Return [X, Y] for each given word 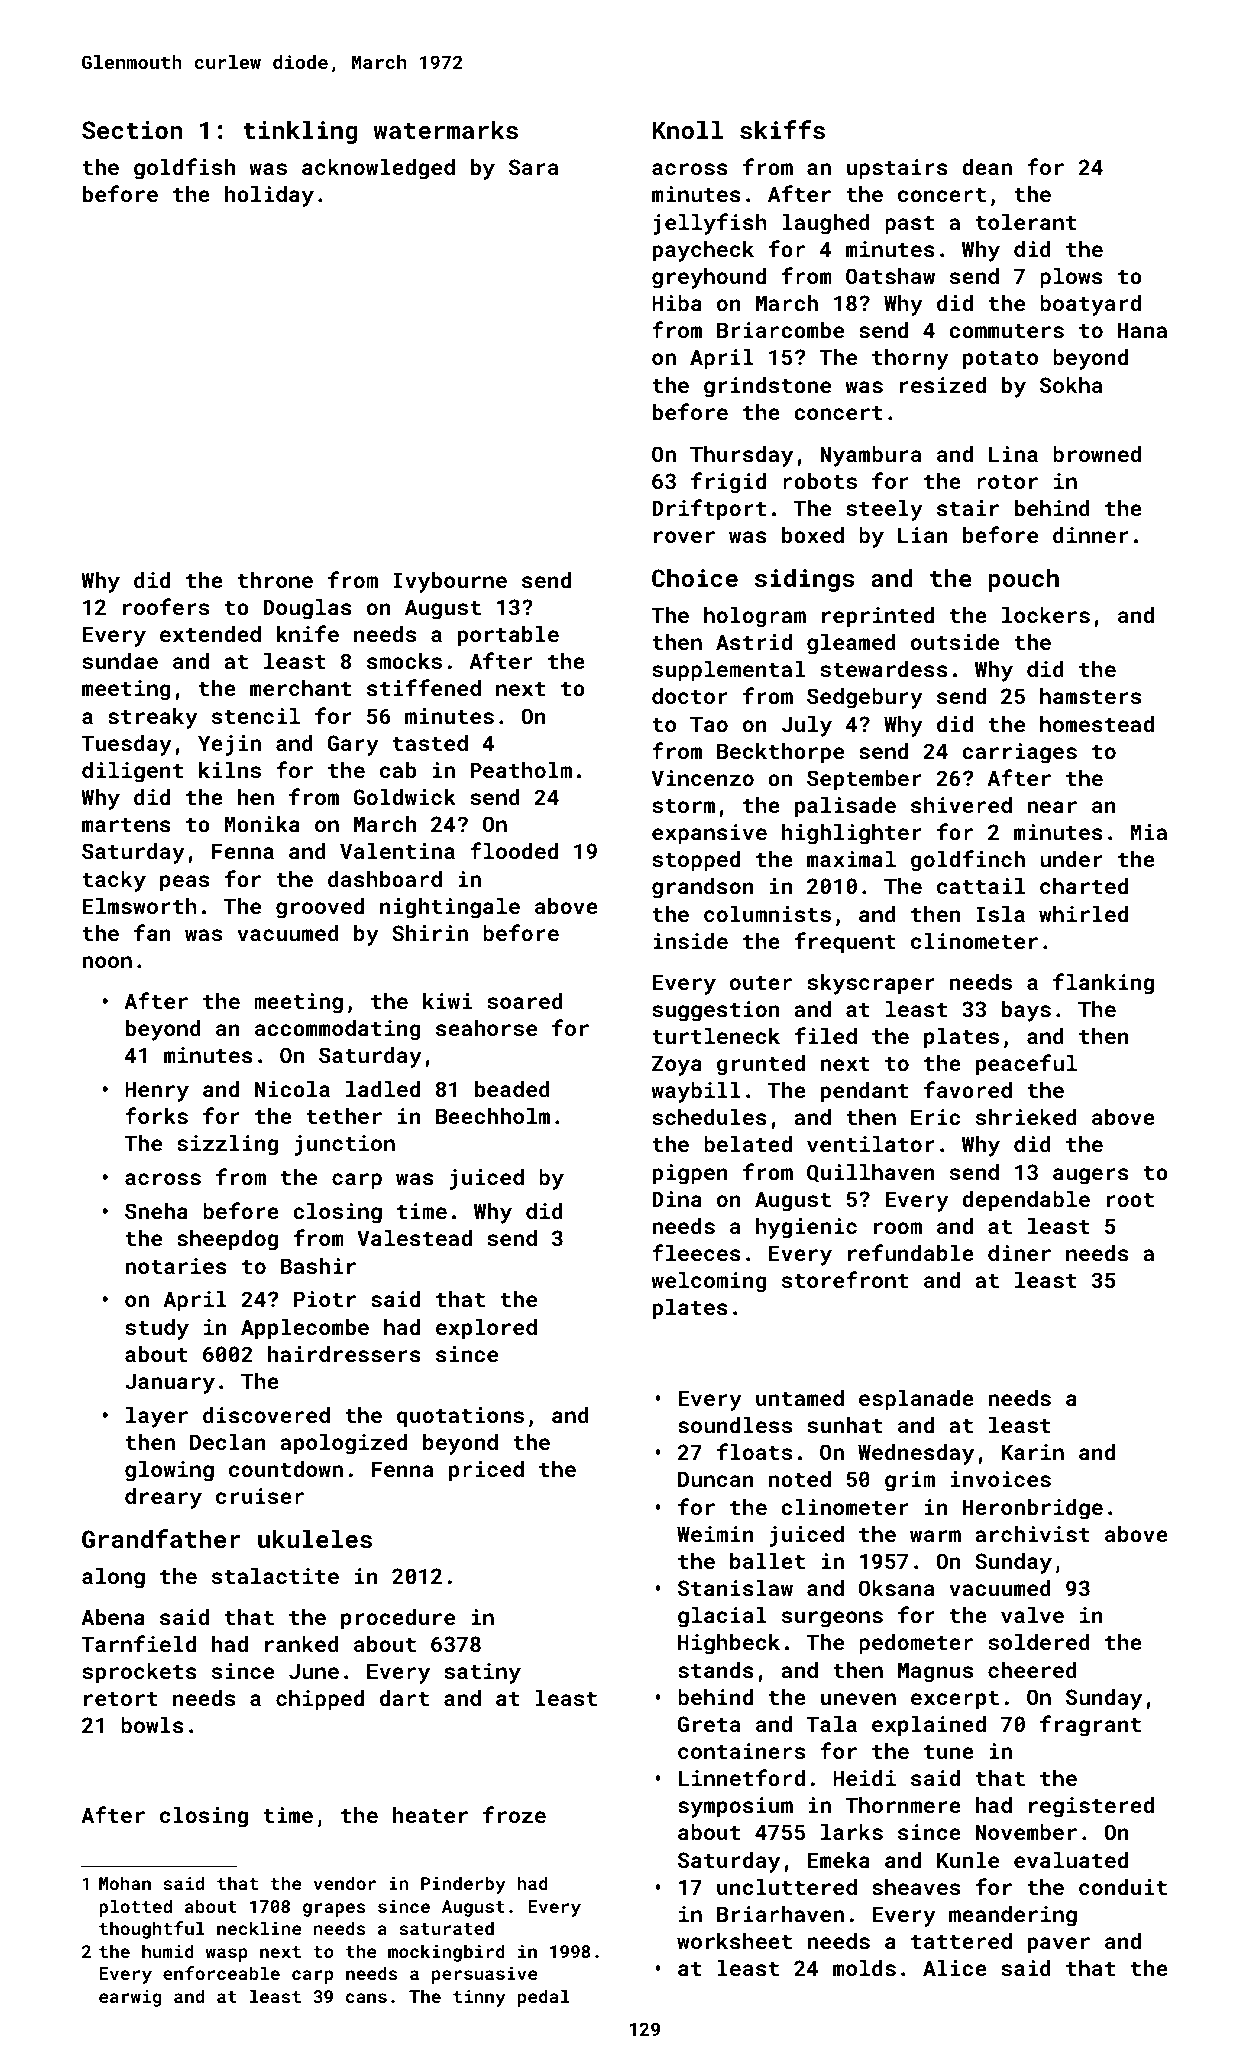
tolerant [1026, 222]
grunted [761, 1065]
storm [683, 806]
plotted [135, 1908]
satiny [482, 1673]
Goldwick [404, 797]
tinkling [300, 132]
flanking [1103, 984]
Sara [533, 167]
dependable [1026, 1201]
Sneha [156, 1211]
